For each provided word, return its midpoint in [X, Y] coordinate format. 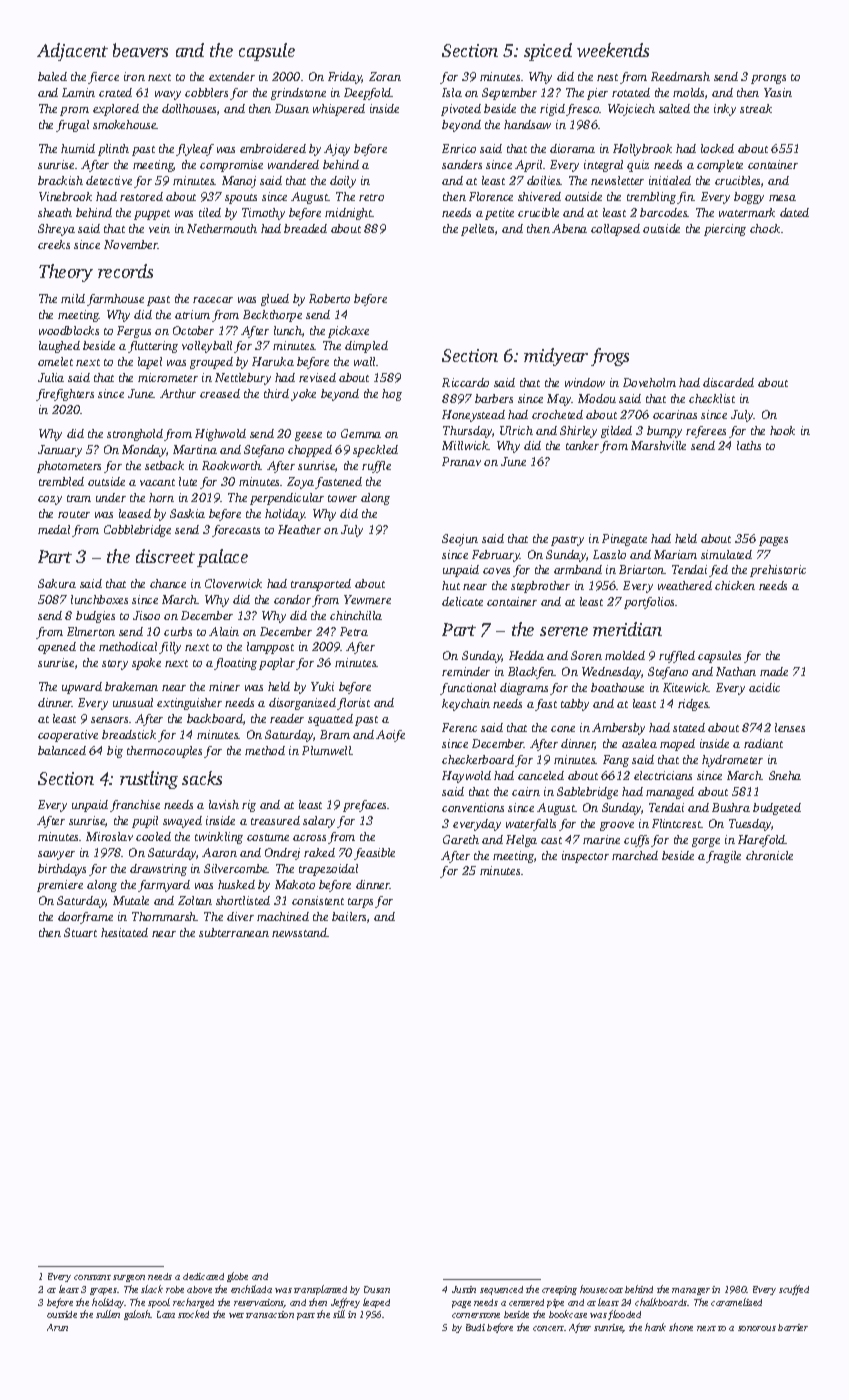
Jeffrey [345, 1303]
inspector [585, 857]
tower [342, 498]
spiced [548, 52]
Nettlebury [243, 379]
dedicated [203, 1276]
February [496, 556]
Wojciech [631, 110]
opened [57, 648]
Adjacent [72, 52]
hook [782, 430]
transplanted [320, 1290]
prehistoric [778, 571]
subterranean [234, 932]
